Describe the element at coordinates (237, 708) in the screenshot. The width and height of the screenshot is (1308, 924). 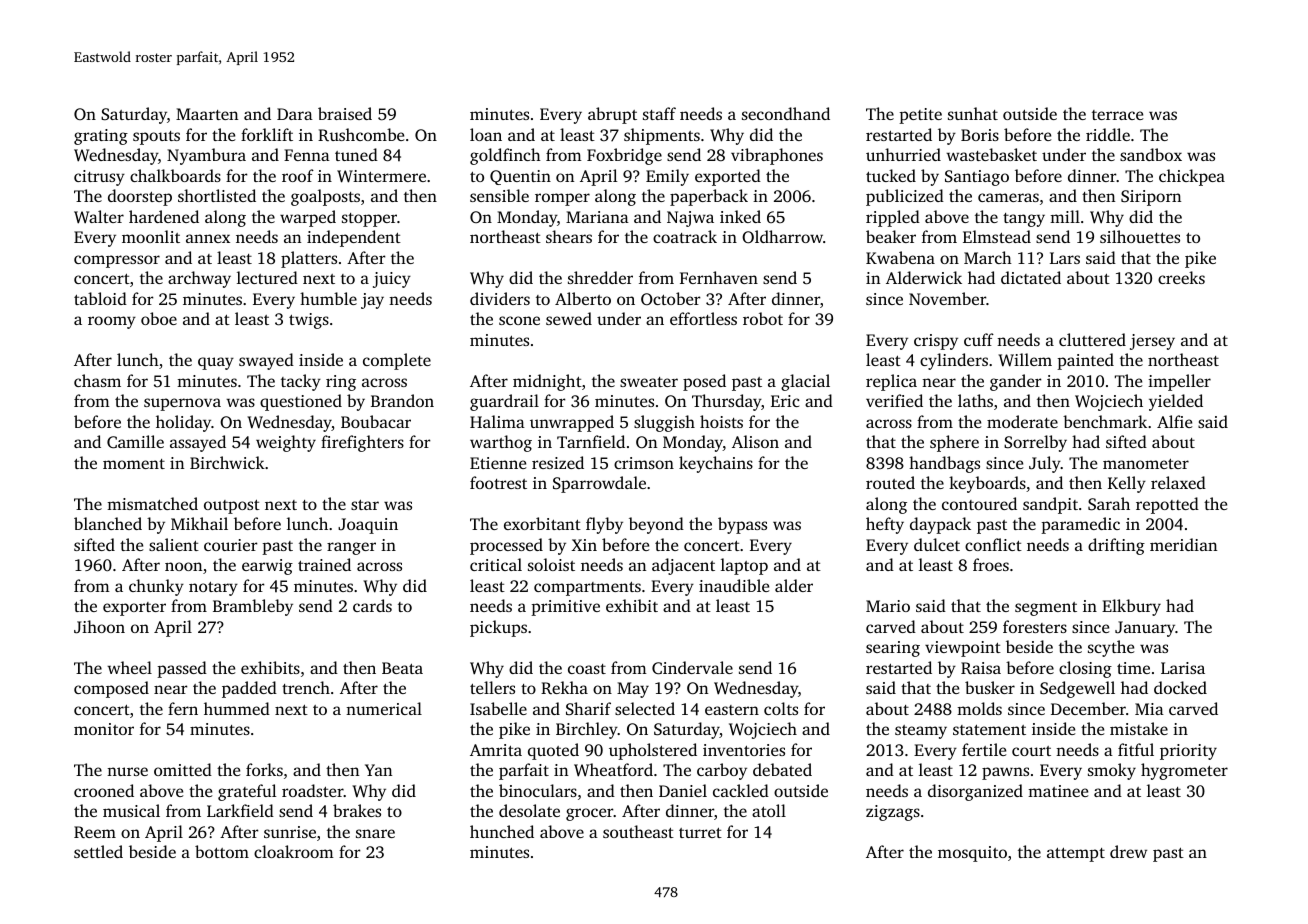
I see `hummed` at that location.
